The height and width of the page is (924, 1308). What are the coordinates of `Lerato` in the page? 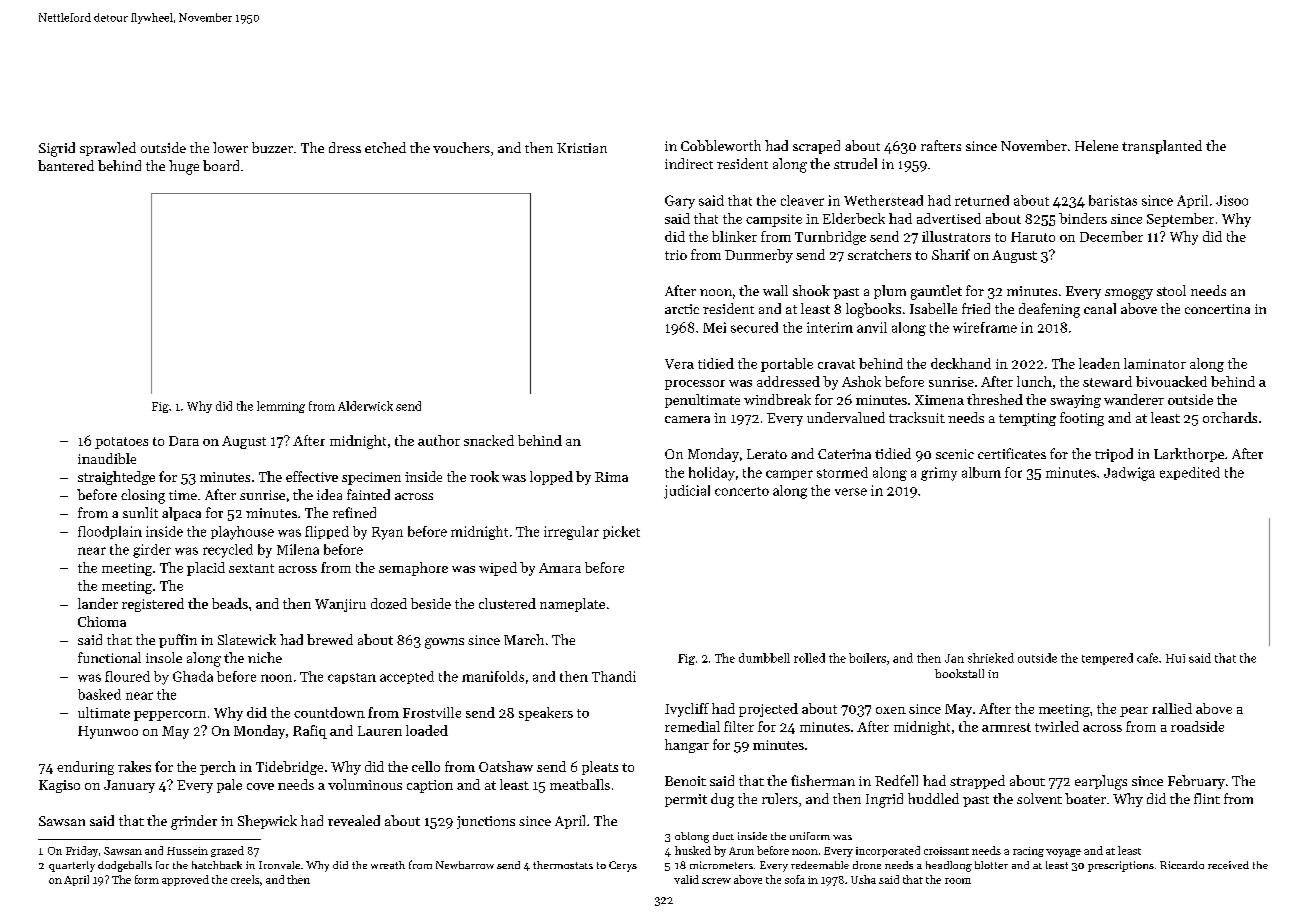 It's located at (767, 454).
